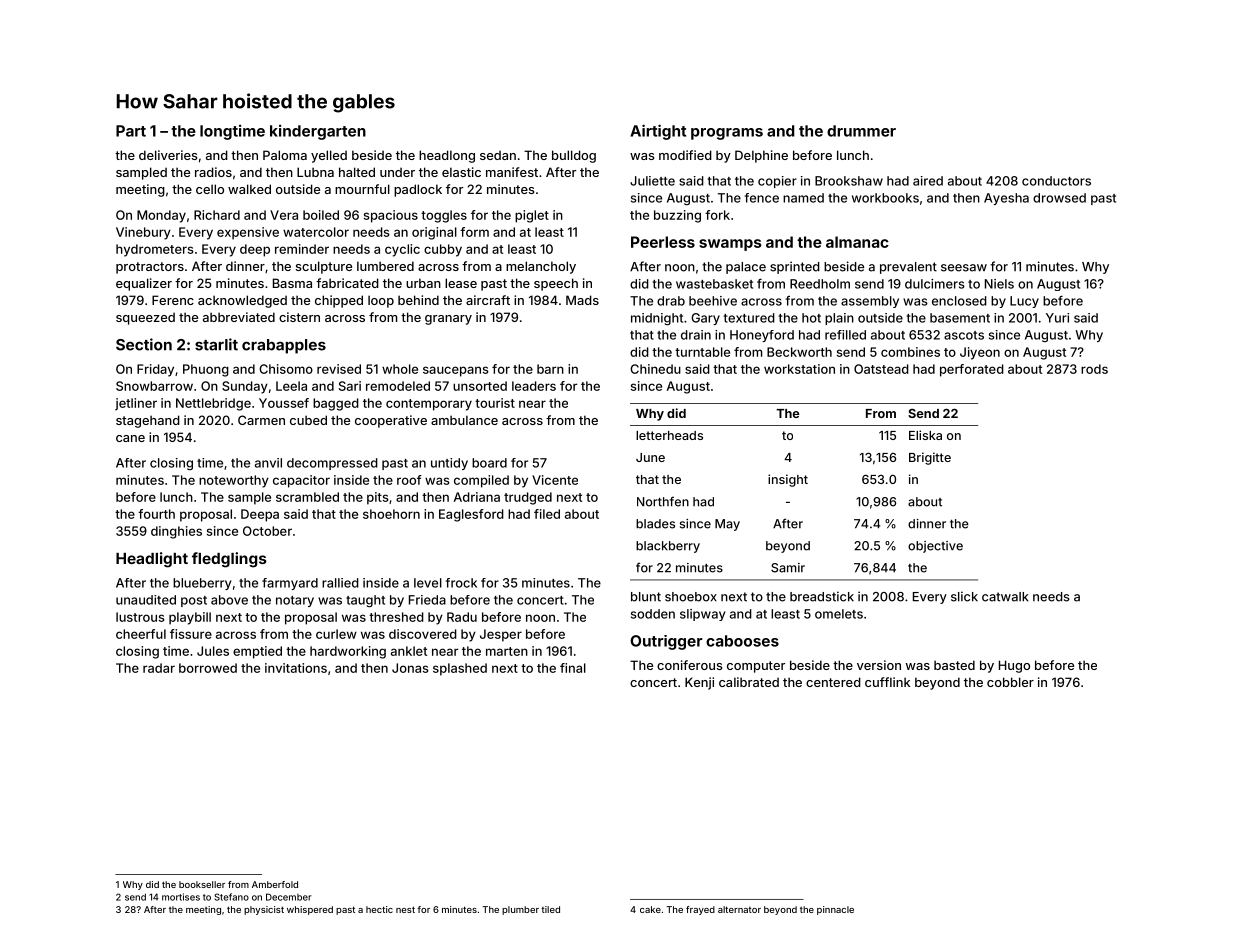 This page has height=952, width=1233. I want to click on Basma, so click(292, 283).
